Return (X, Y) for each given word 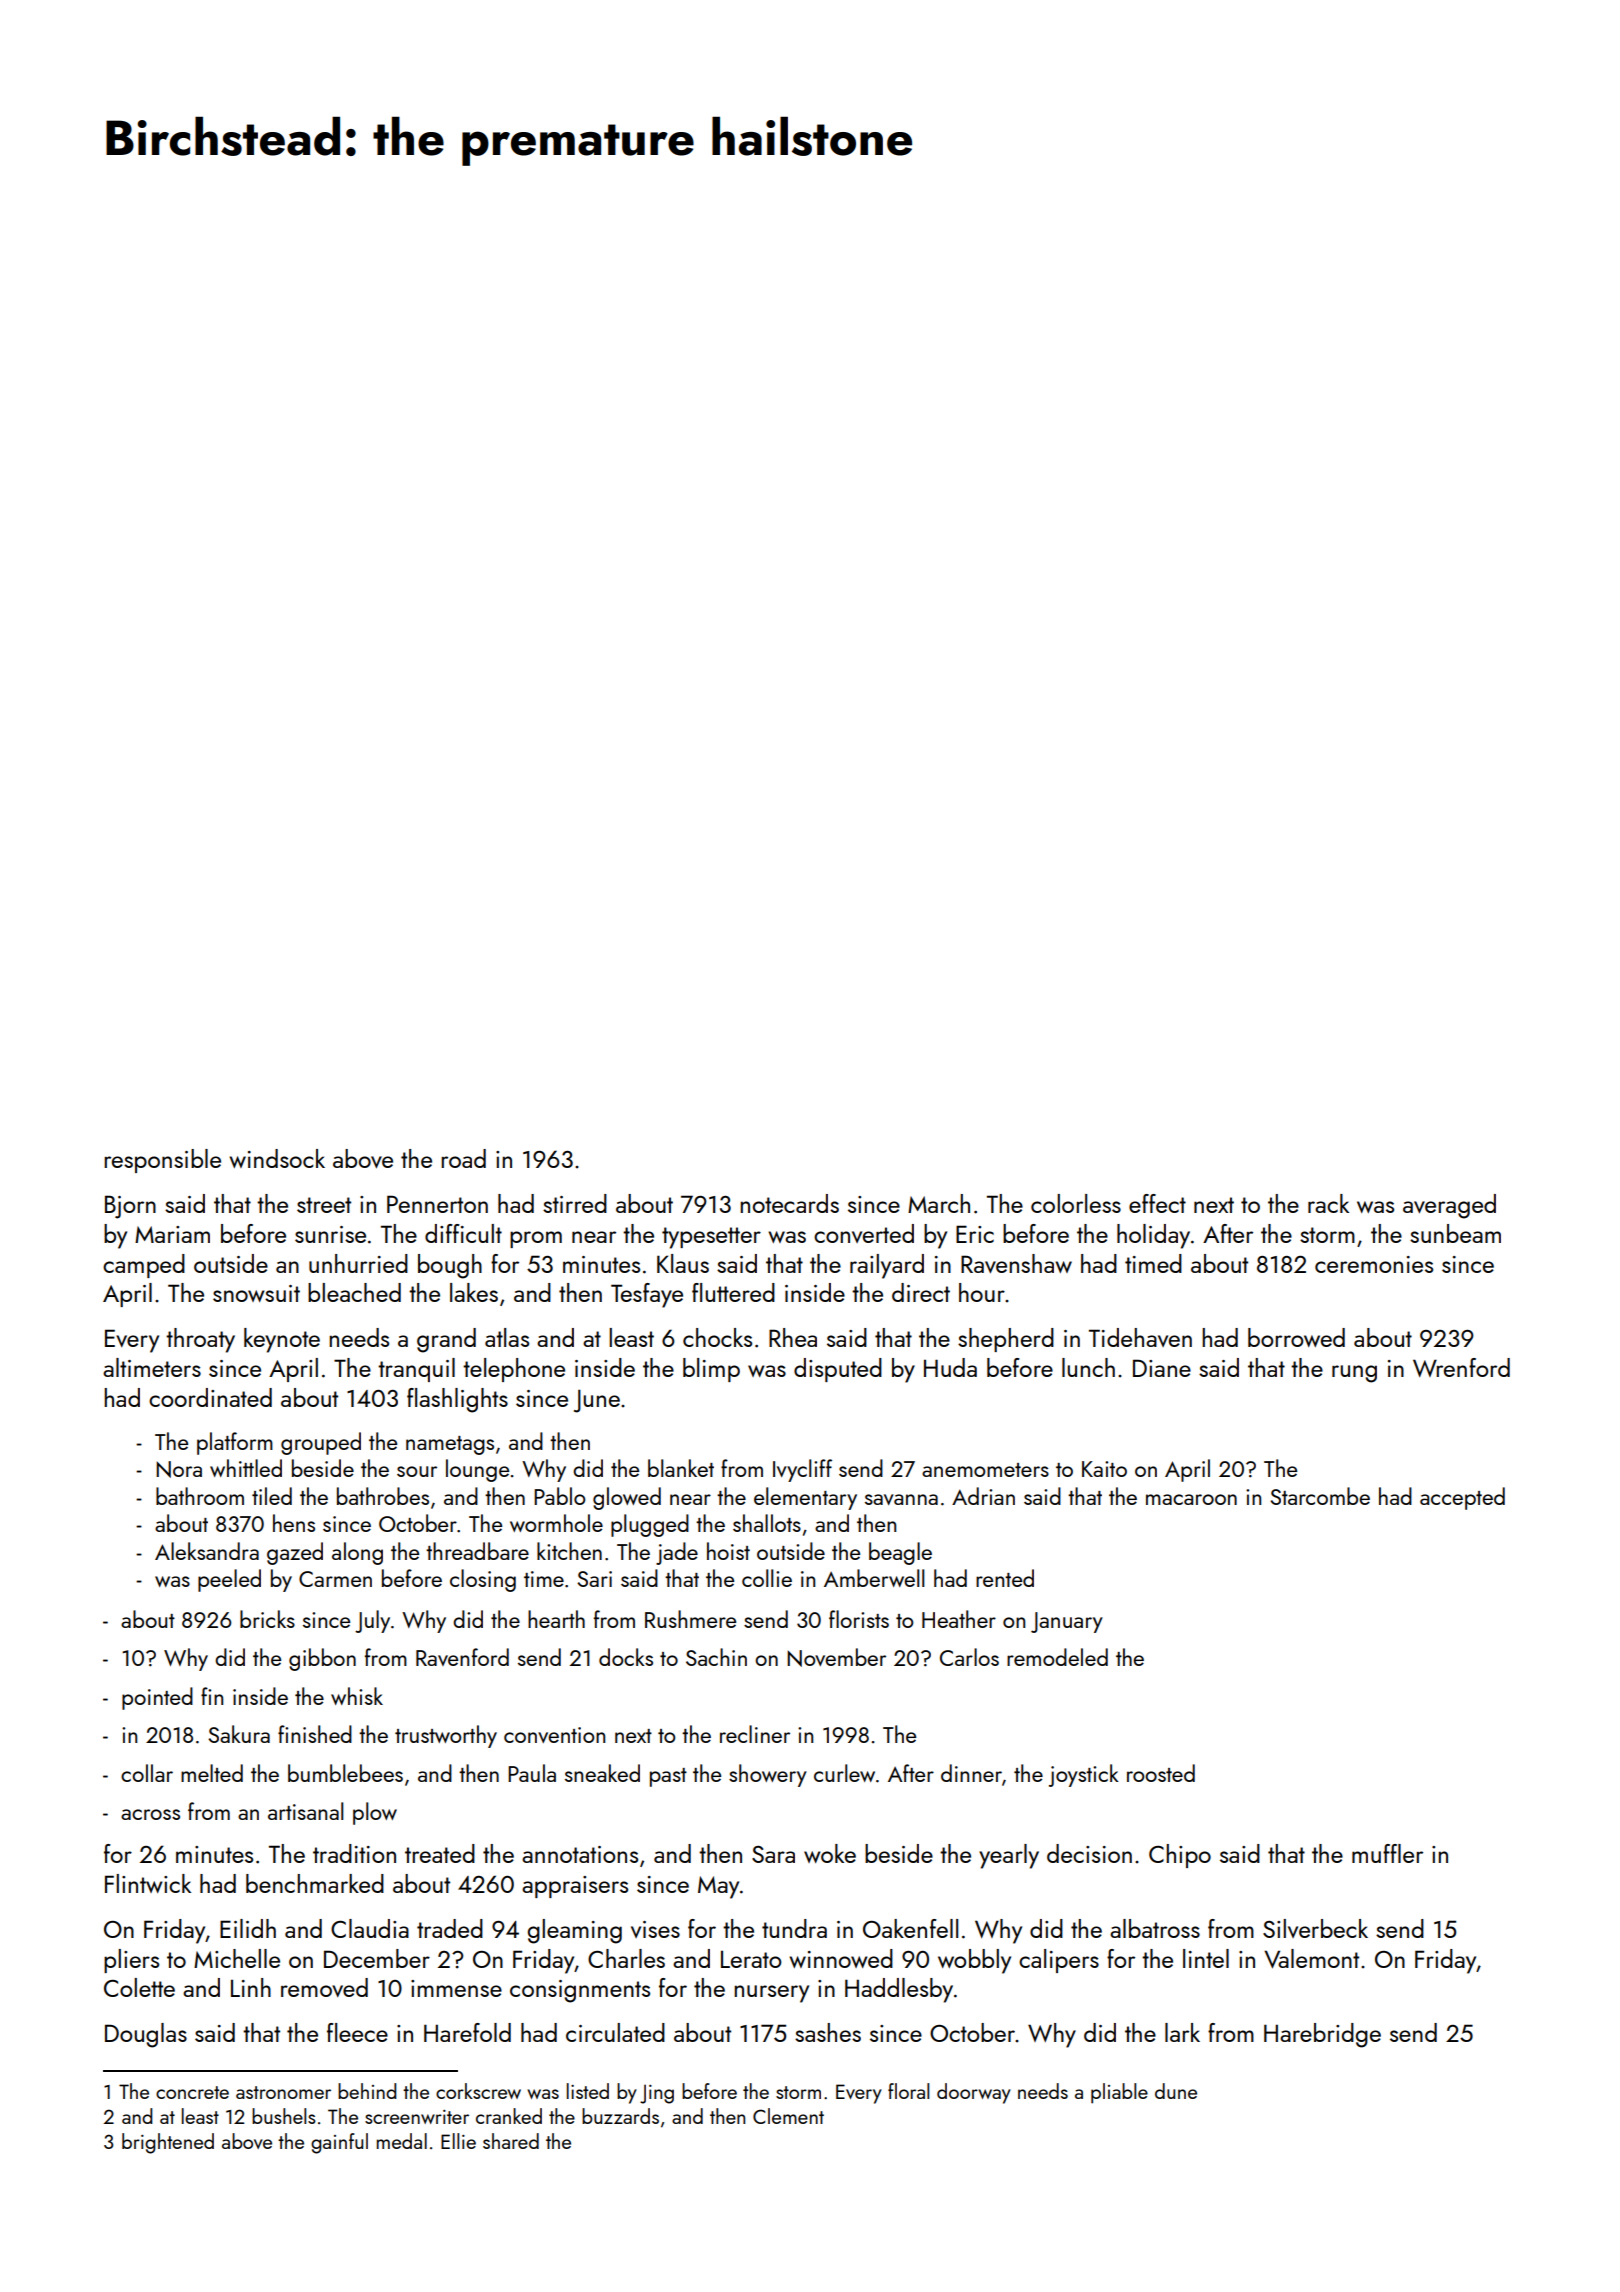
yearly (1009, 1856)
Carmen (335, 1579)
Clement (788, 2116)
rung (1354, 1374)
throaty (200, 1340)
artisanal (306, 1811)
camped (144, 1266)
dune (1176, 2091)
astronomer (283, 2092)
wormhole (556, 1523)
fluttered (733, 1292)
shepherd (1006, 1340)
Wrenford (1461, 1367)
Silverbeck (1315, 1928)
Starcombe (1320, 1496)
